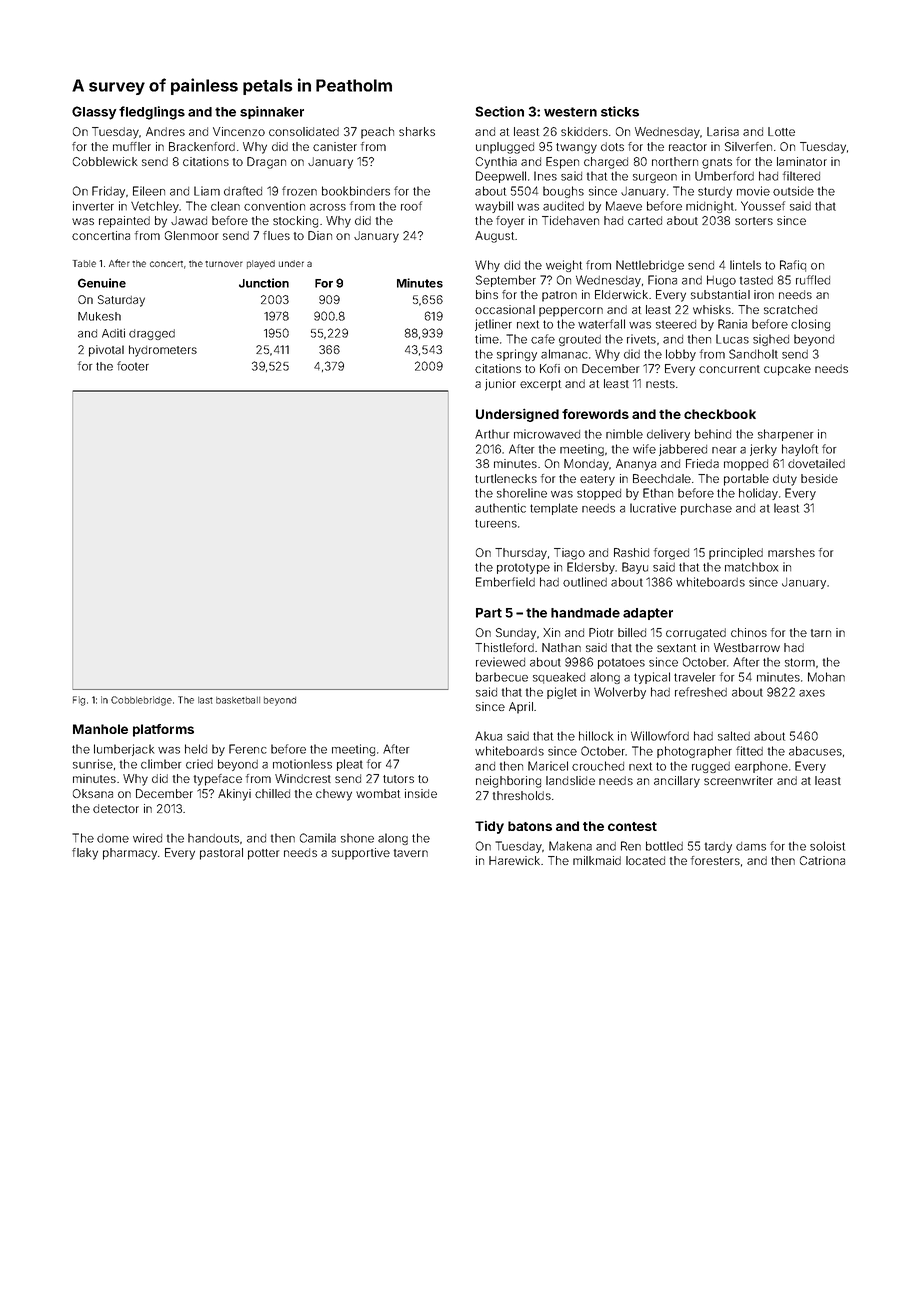 The height and width of the document is (1308, 924). I want to click on junior, so click(500, 385).
